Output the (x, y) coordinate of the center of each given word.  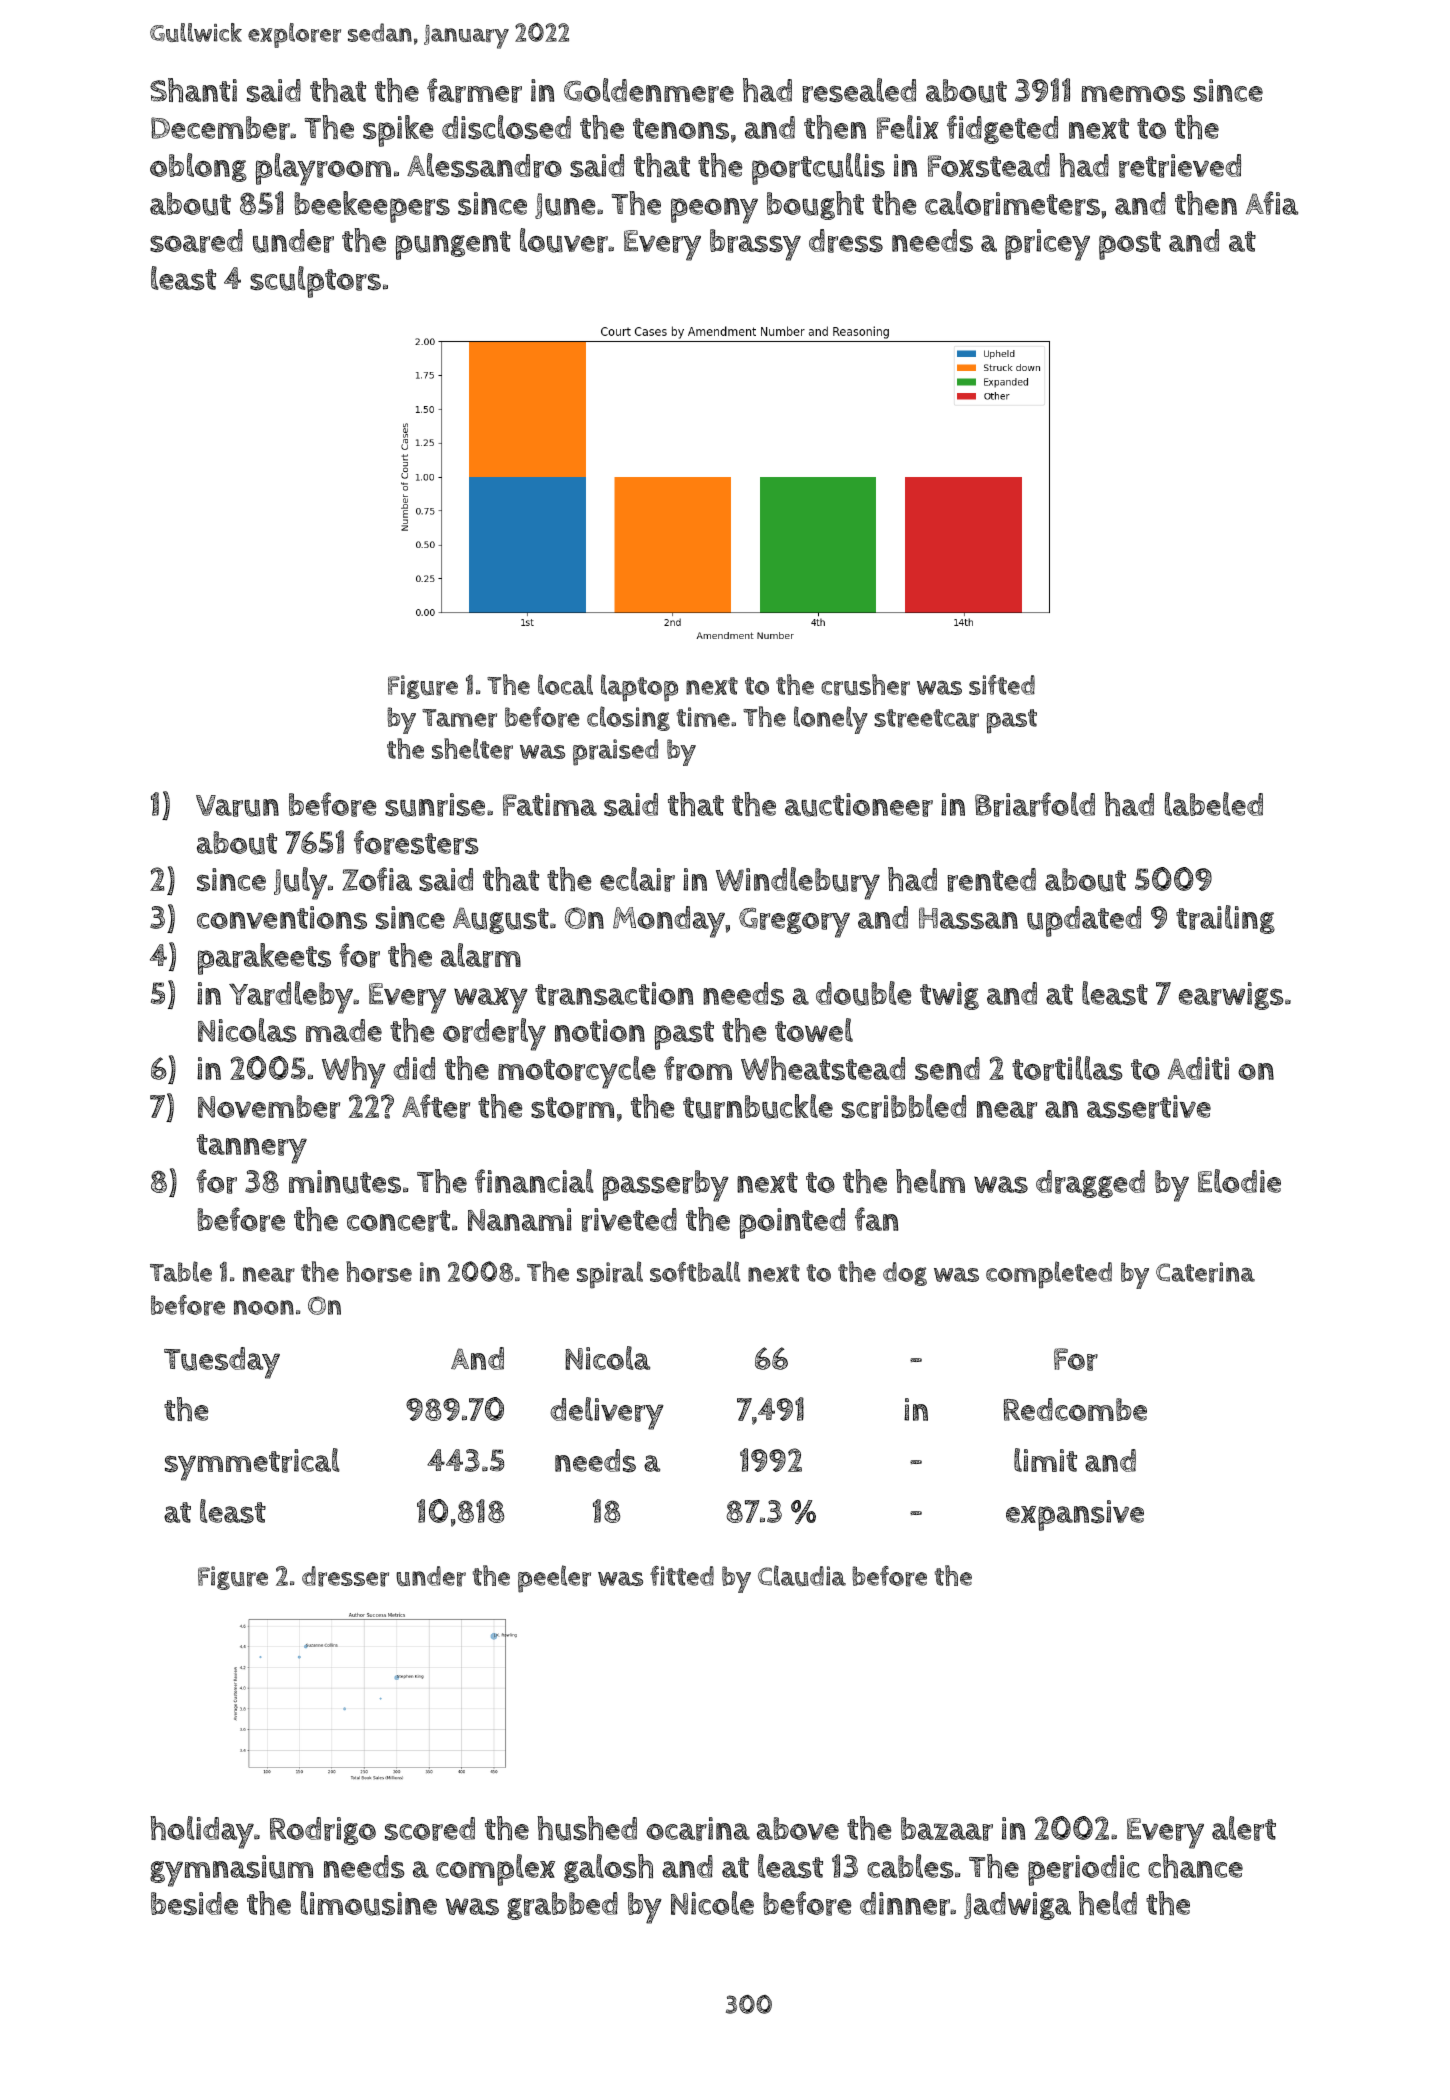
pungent (453, 245)
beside (194, 1903)
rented (991, 880)
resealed (859, 90)
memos (1133, 93)
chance (1195, 1866)
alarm (481, 955)
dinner (905, 1904)
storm (572, 1108)
